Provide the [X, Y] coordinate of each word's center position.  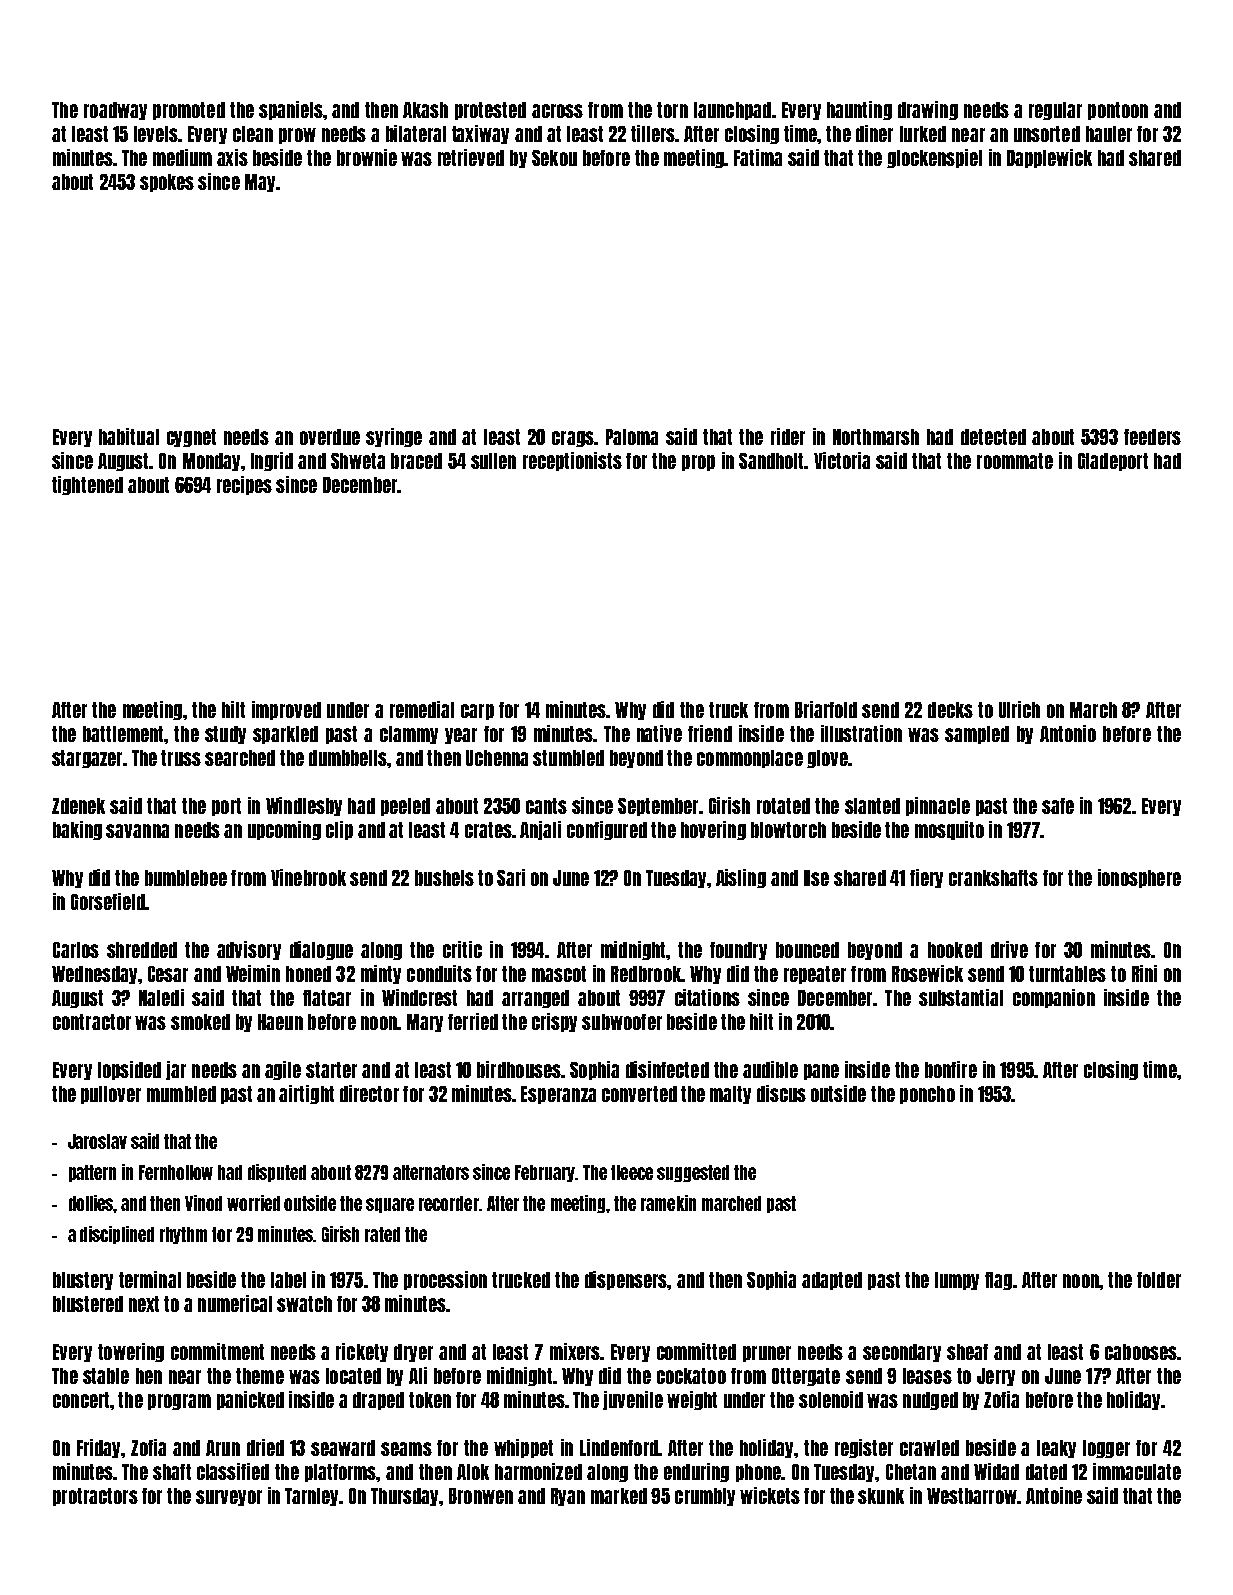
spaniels [291, 110]
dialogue [321, 950]
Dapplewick [1049, 158]
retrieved [471, 157]
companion [1054, 998]
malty [730, 1095]
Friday [98, 1448]
